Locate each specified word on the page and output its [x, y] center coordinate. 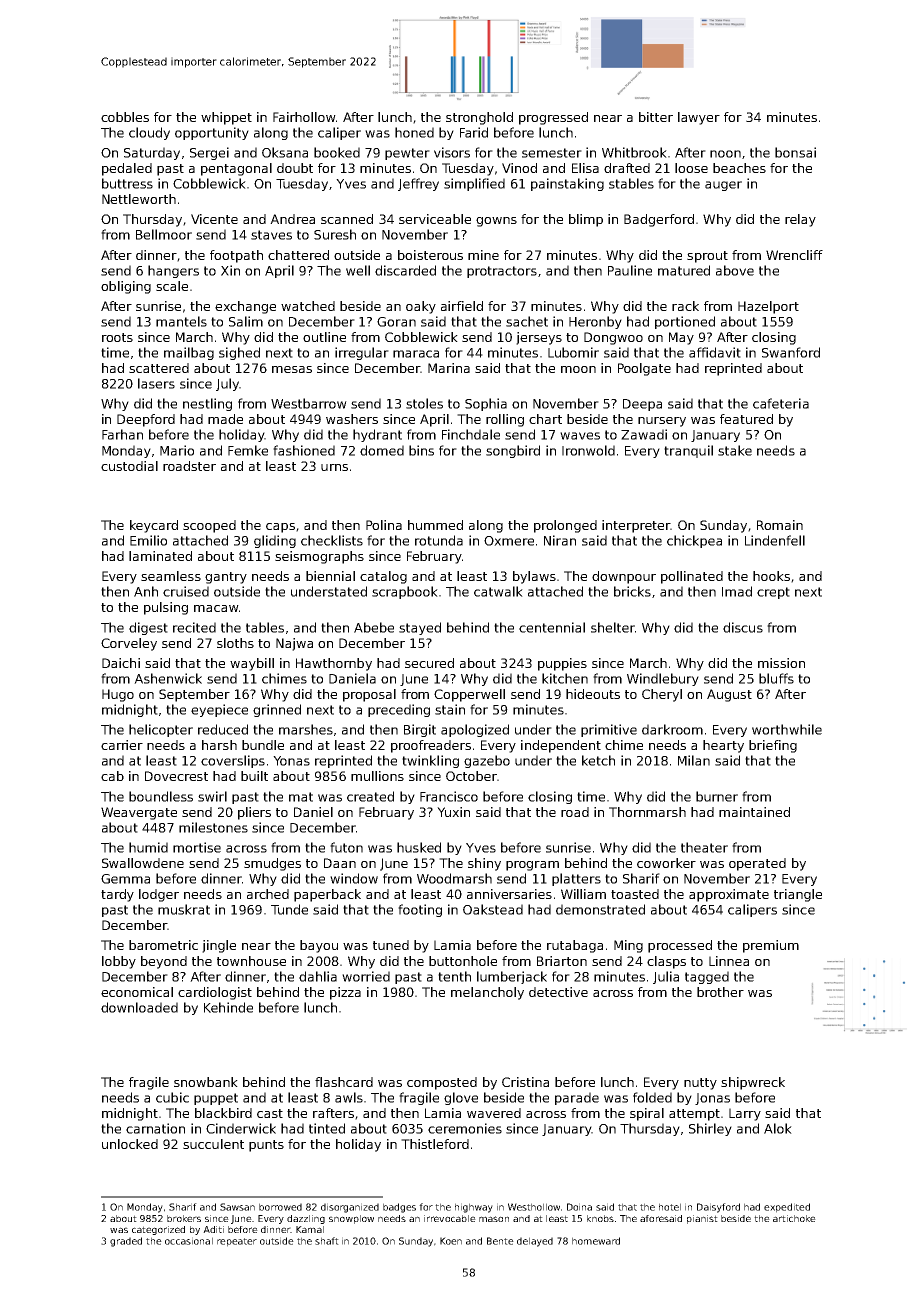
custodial [129, 466]
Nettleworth [139, 199]
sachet [527, 321]
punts [266, 1146]
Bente [500, 1241]
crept [773, 593]
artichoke [794, 1218]
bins [421, 450]
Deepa [642, 405]
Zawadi [644, 434]
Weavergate [139, 813]
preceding [399, 710]
